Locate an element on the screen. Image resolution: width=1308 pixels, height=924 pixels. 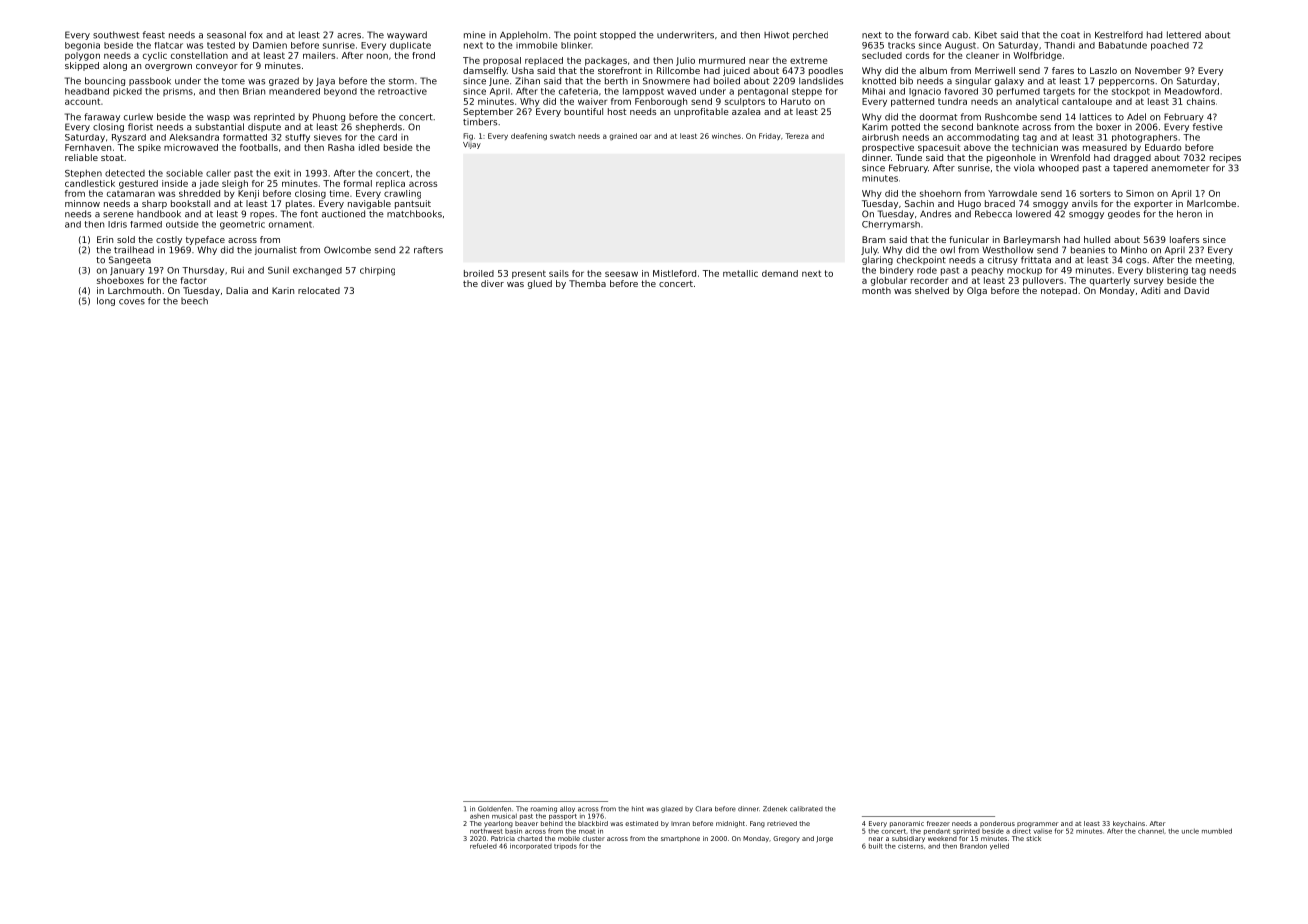
refueled is located at coordinates (483, 846).
